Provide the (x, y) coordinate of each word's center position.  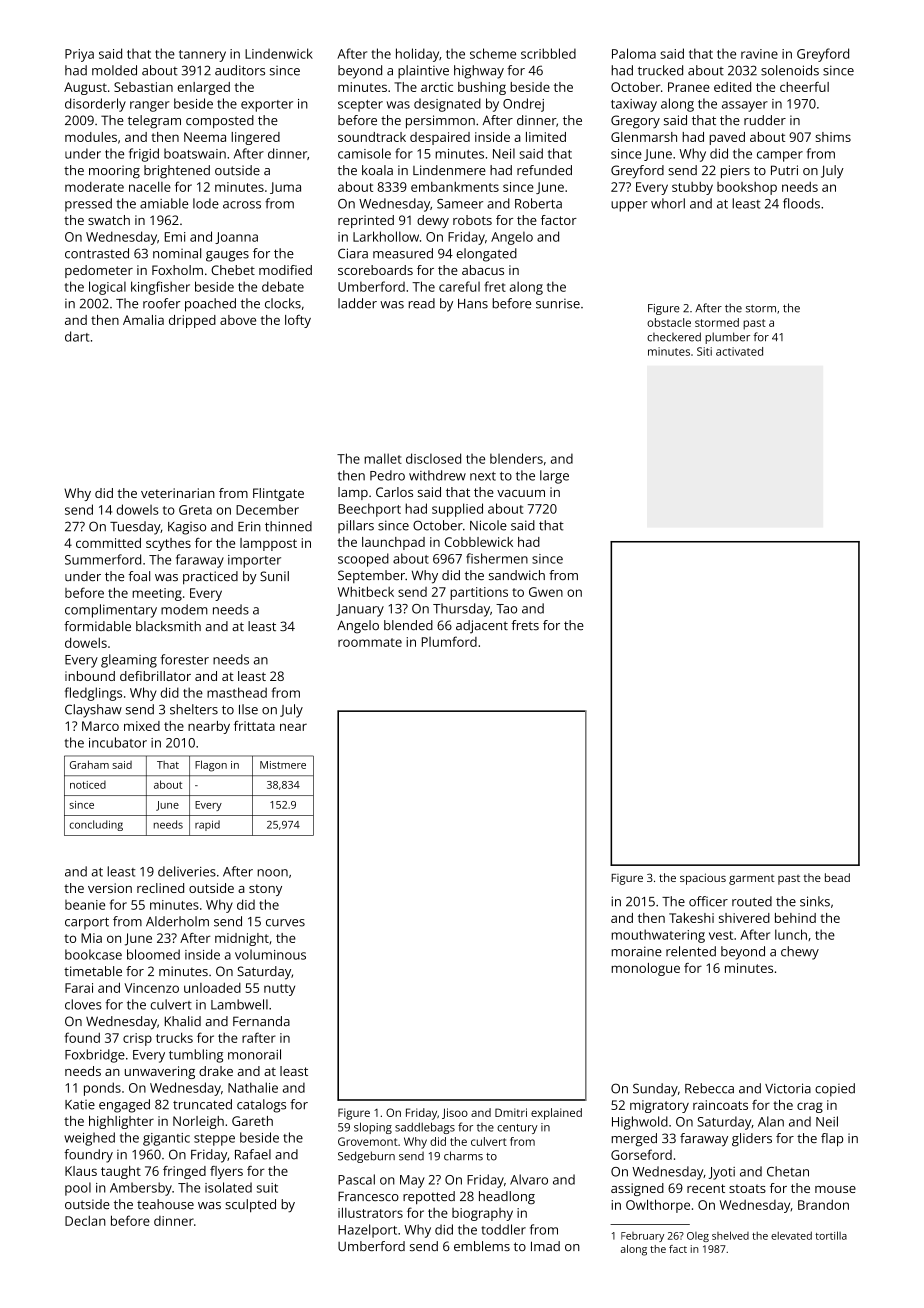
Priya (79, 55)
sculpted (250, 1205)
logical (107, 288)
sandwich (517, 575)
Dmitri (511, 1112)
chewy (800, 953)
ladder (357, 303)
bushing (482, 88)
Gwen (546, 592)
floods (801, 203)
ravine (759, 54)
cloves (83, 1004)
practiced (210, 577)
